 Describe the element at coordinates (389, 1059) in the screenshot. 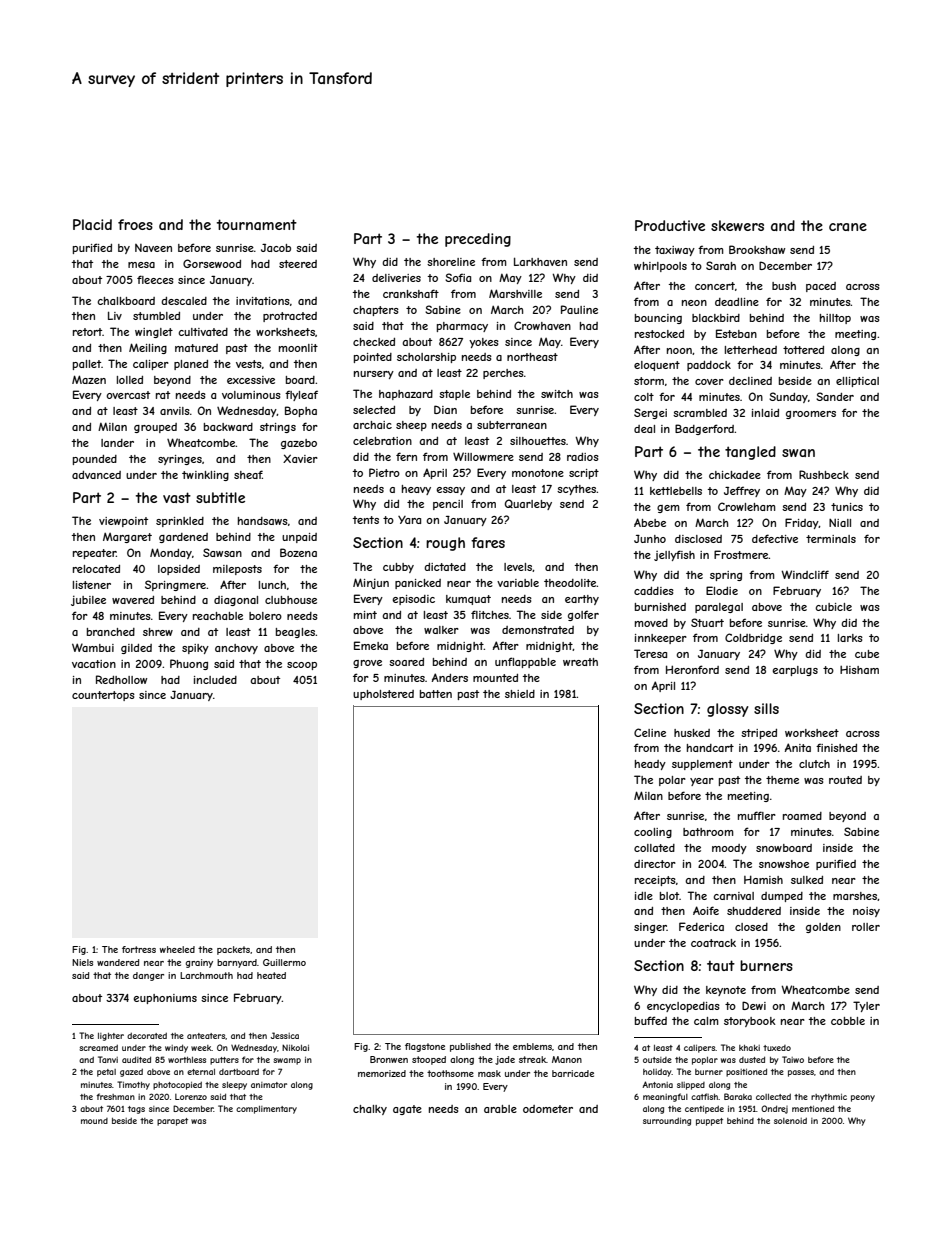

I see `Bronwen` at that location.
